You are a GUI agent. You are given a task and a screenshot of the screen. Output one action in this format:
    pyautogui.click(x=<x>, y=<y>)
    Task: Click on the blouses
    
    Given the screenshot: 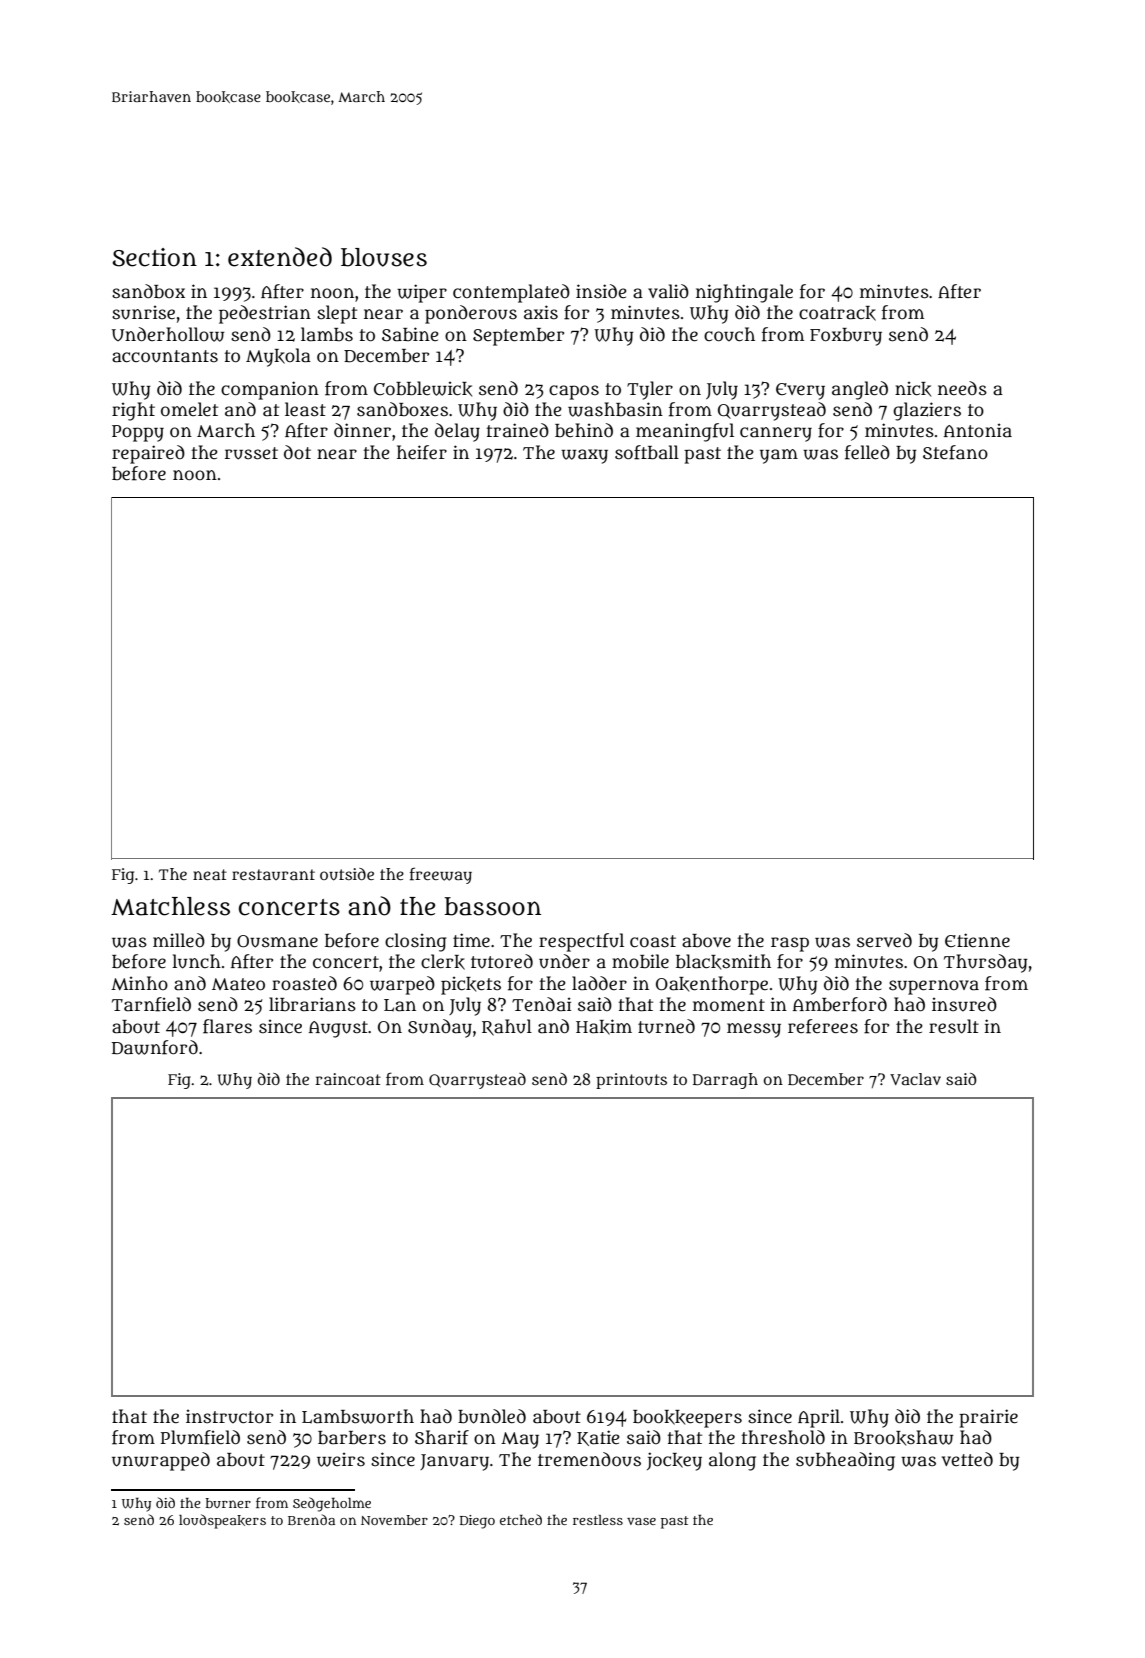 What is the action you would take?
    pyautogui.click(x=384, y=257)
